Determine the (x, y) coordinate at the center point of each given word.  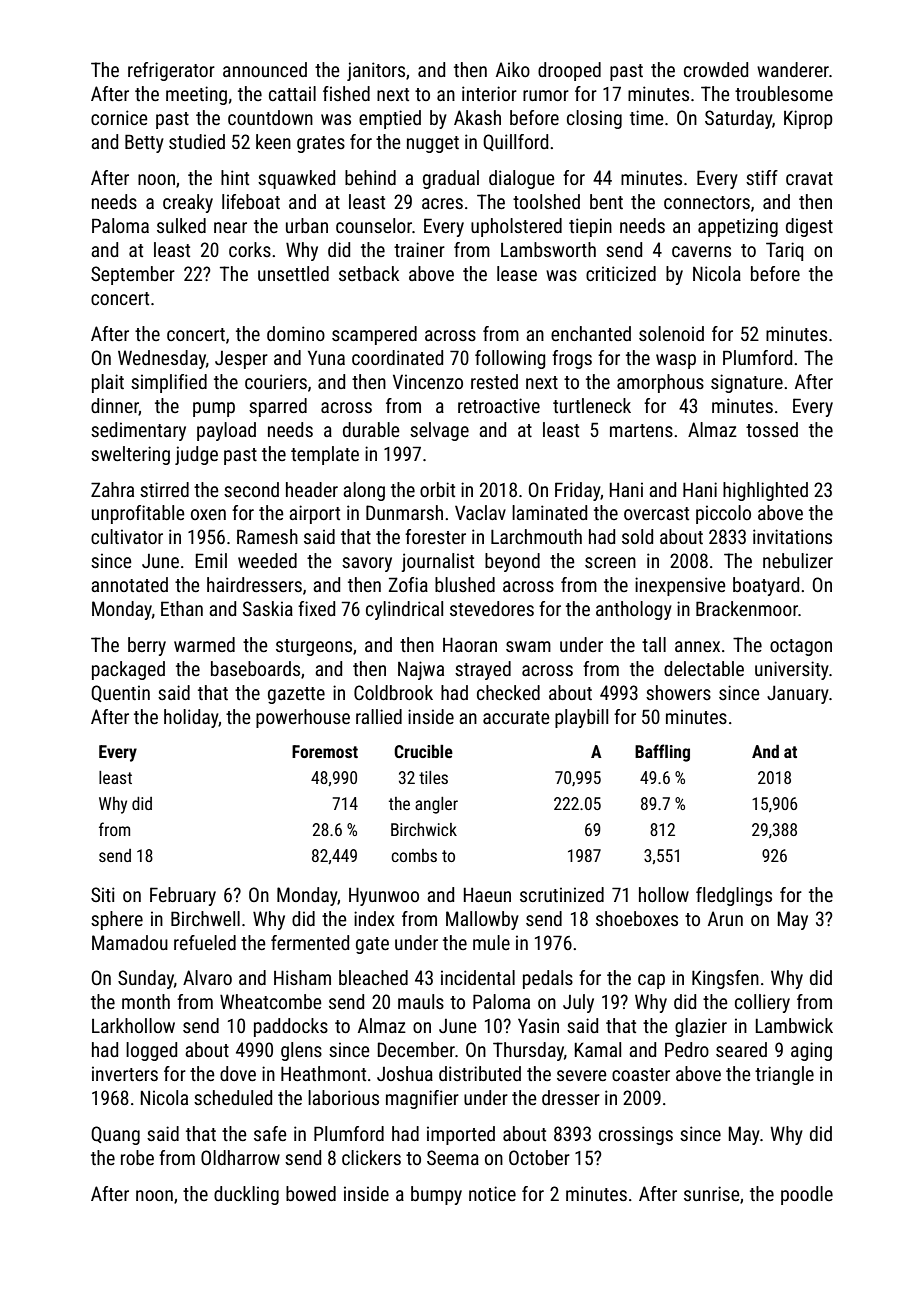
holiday (191, 718)
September (133, 275)
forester (435, 536)
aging (811, 1051)
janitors (376, 71)
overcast (656, 513)
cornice (119, 117)
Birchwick (424, 829)
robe (137, 1157)
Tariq (784, 251)
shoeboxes (637, 918)
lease (517, 273)
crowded (716, 69)
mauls (421, 1001)
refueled (205, 942)
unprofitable (138, 514)
